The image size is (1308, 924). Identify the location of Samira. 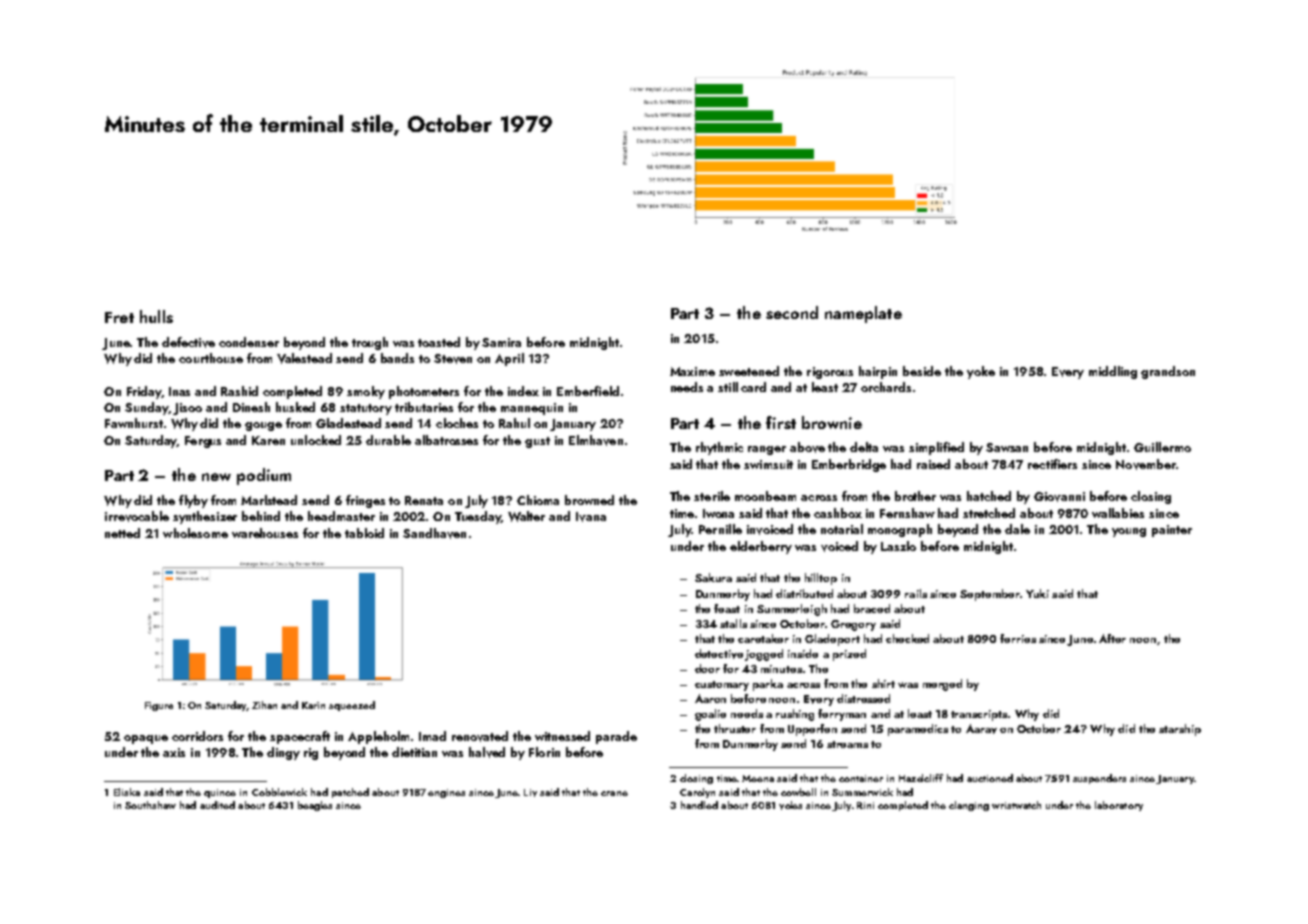
(501, 342).
